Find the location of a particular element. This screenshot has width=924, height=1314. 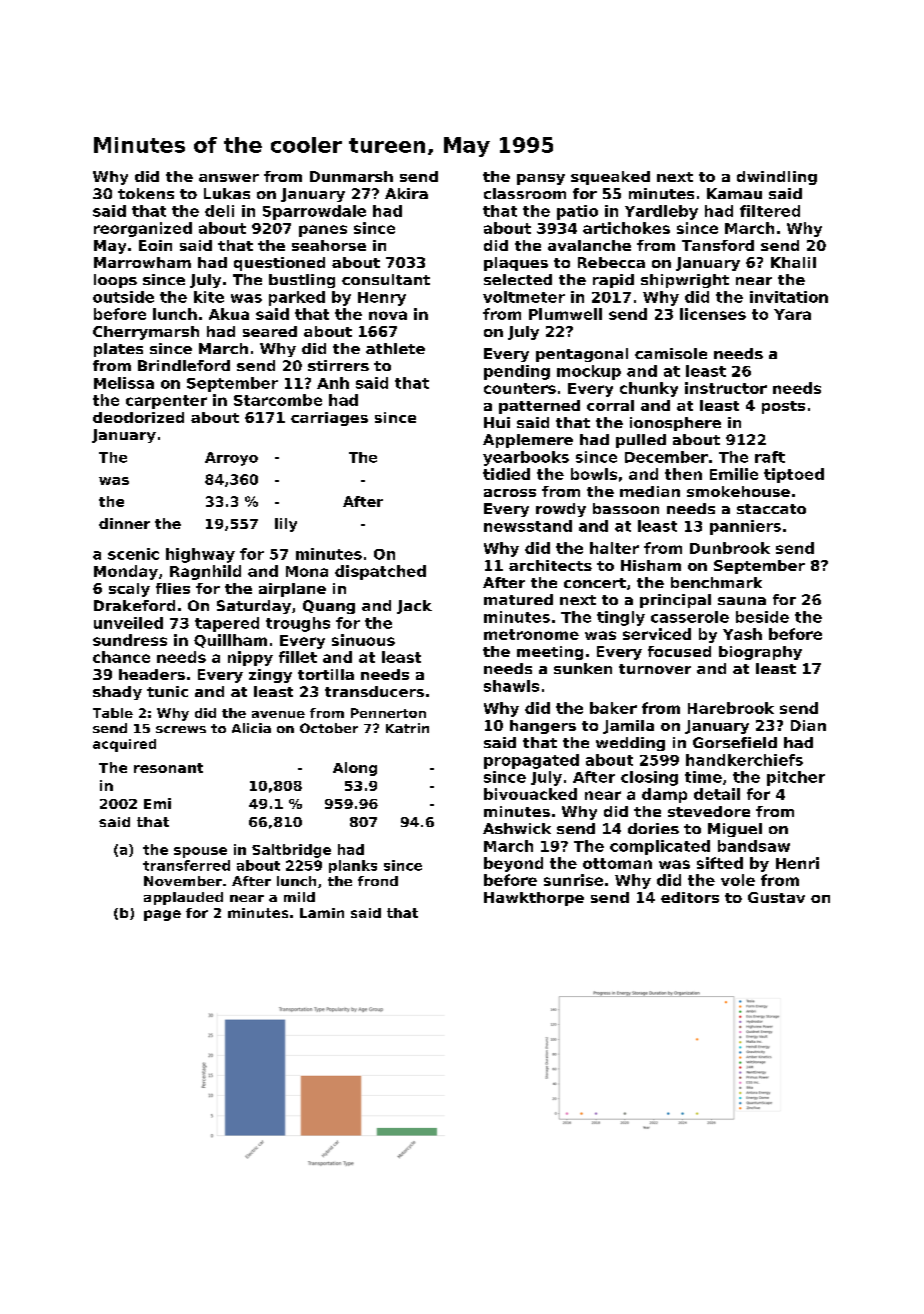

bandsaw is located at coordinates (754, 846).
